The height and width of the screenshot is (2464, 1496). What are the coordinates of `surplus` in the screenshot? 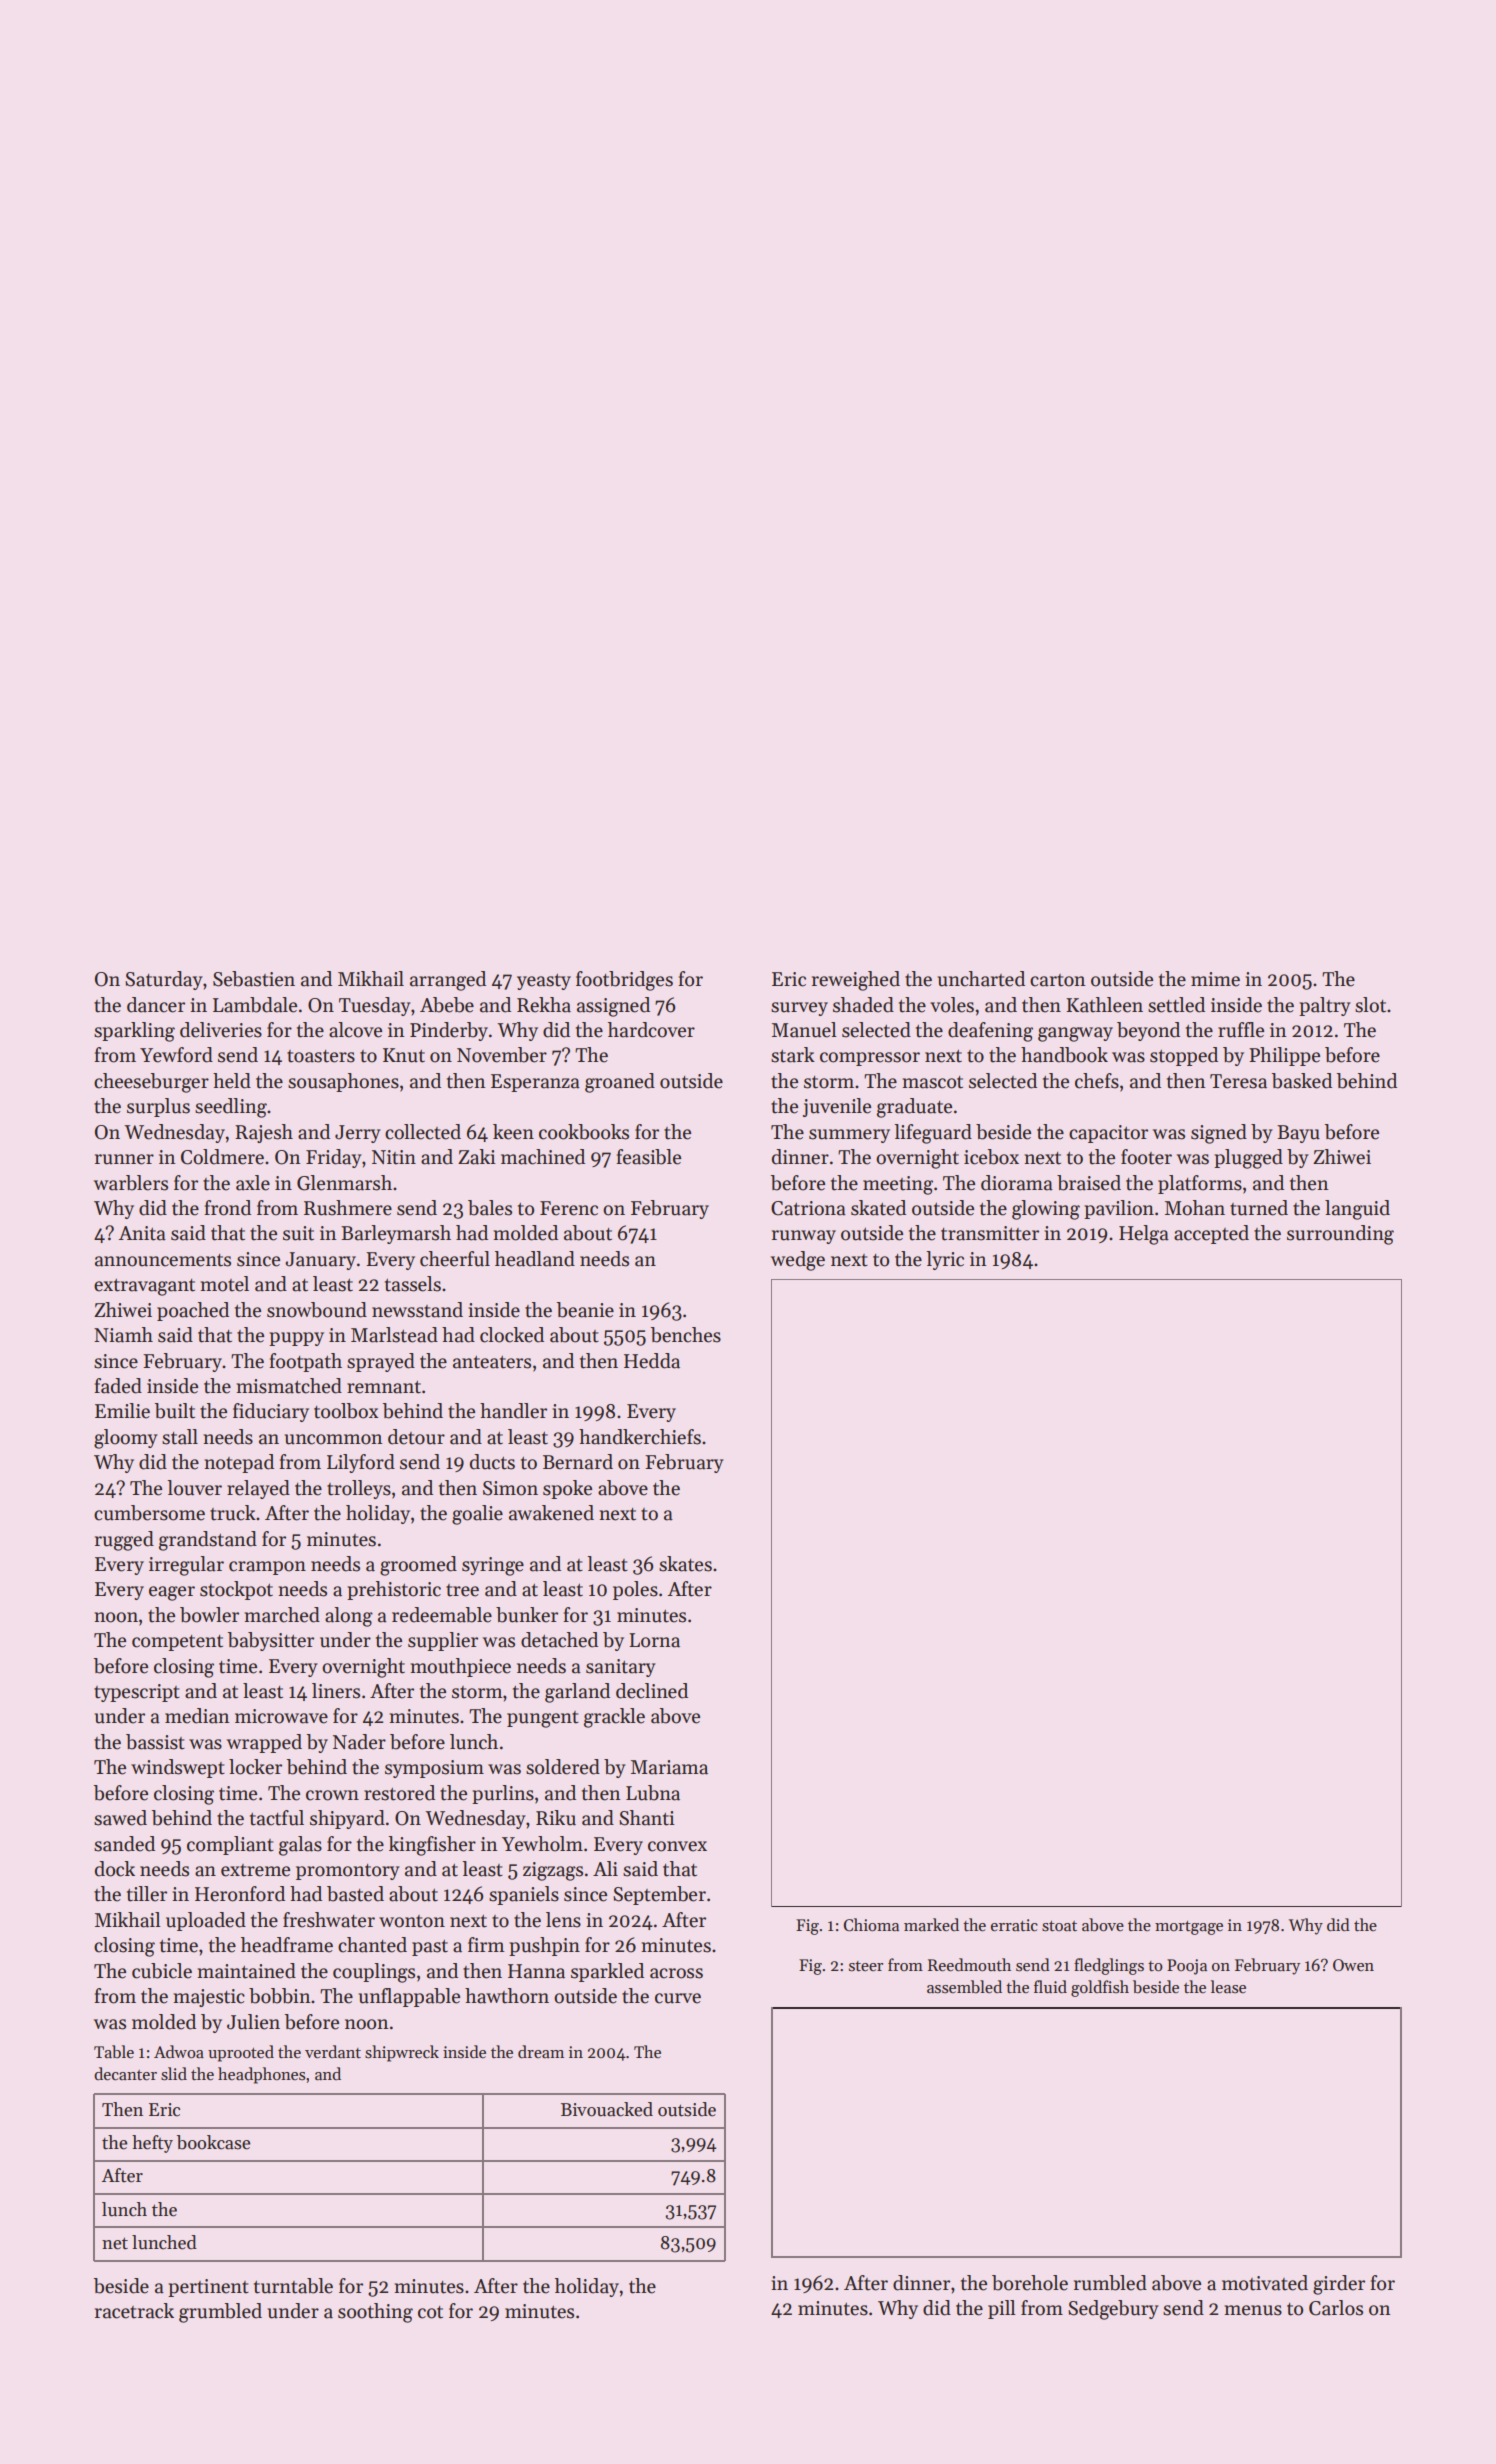 It's located at (158, 1107).
